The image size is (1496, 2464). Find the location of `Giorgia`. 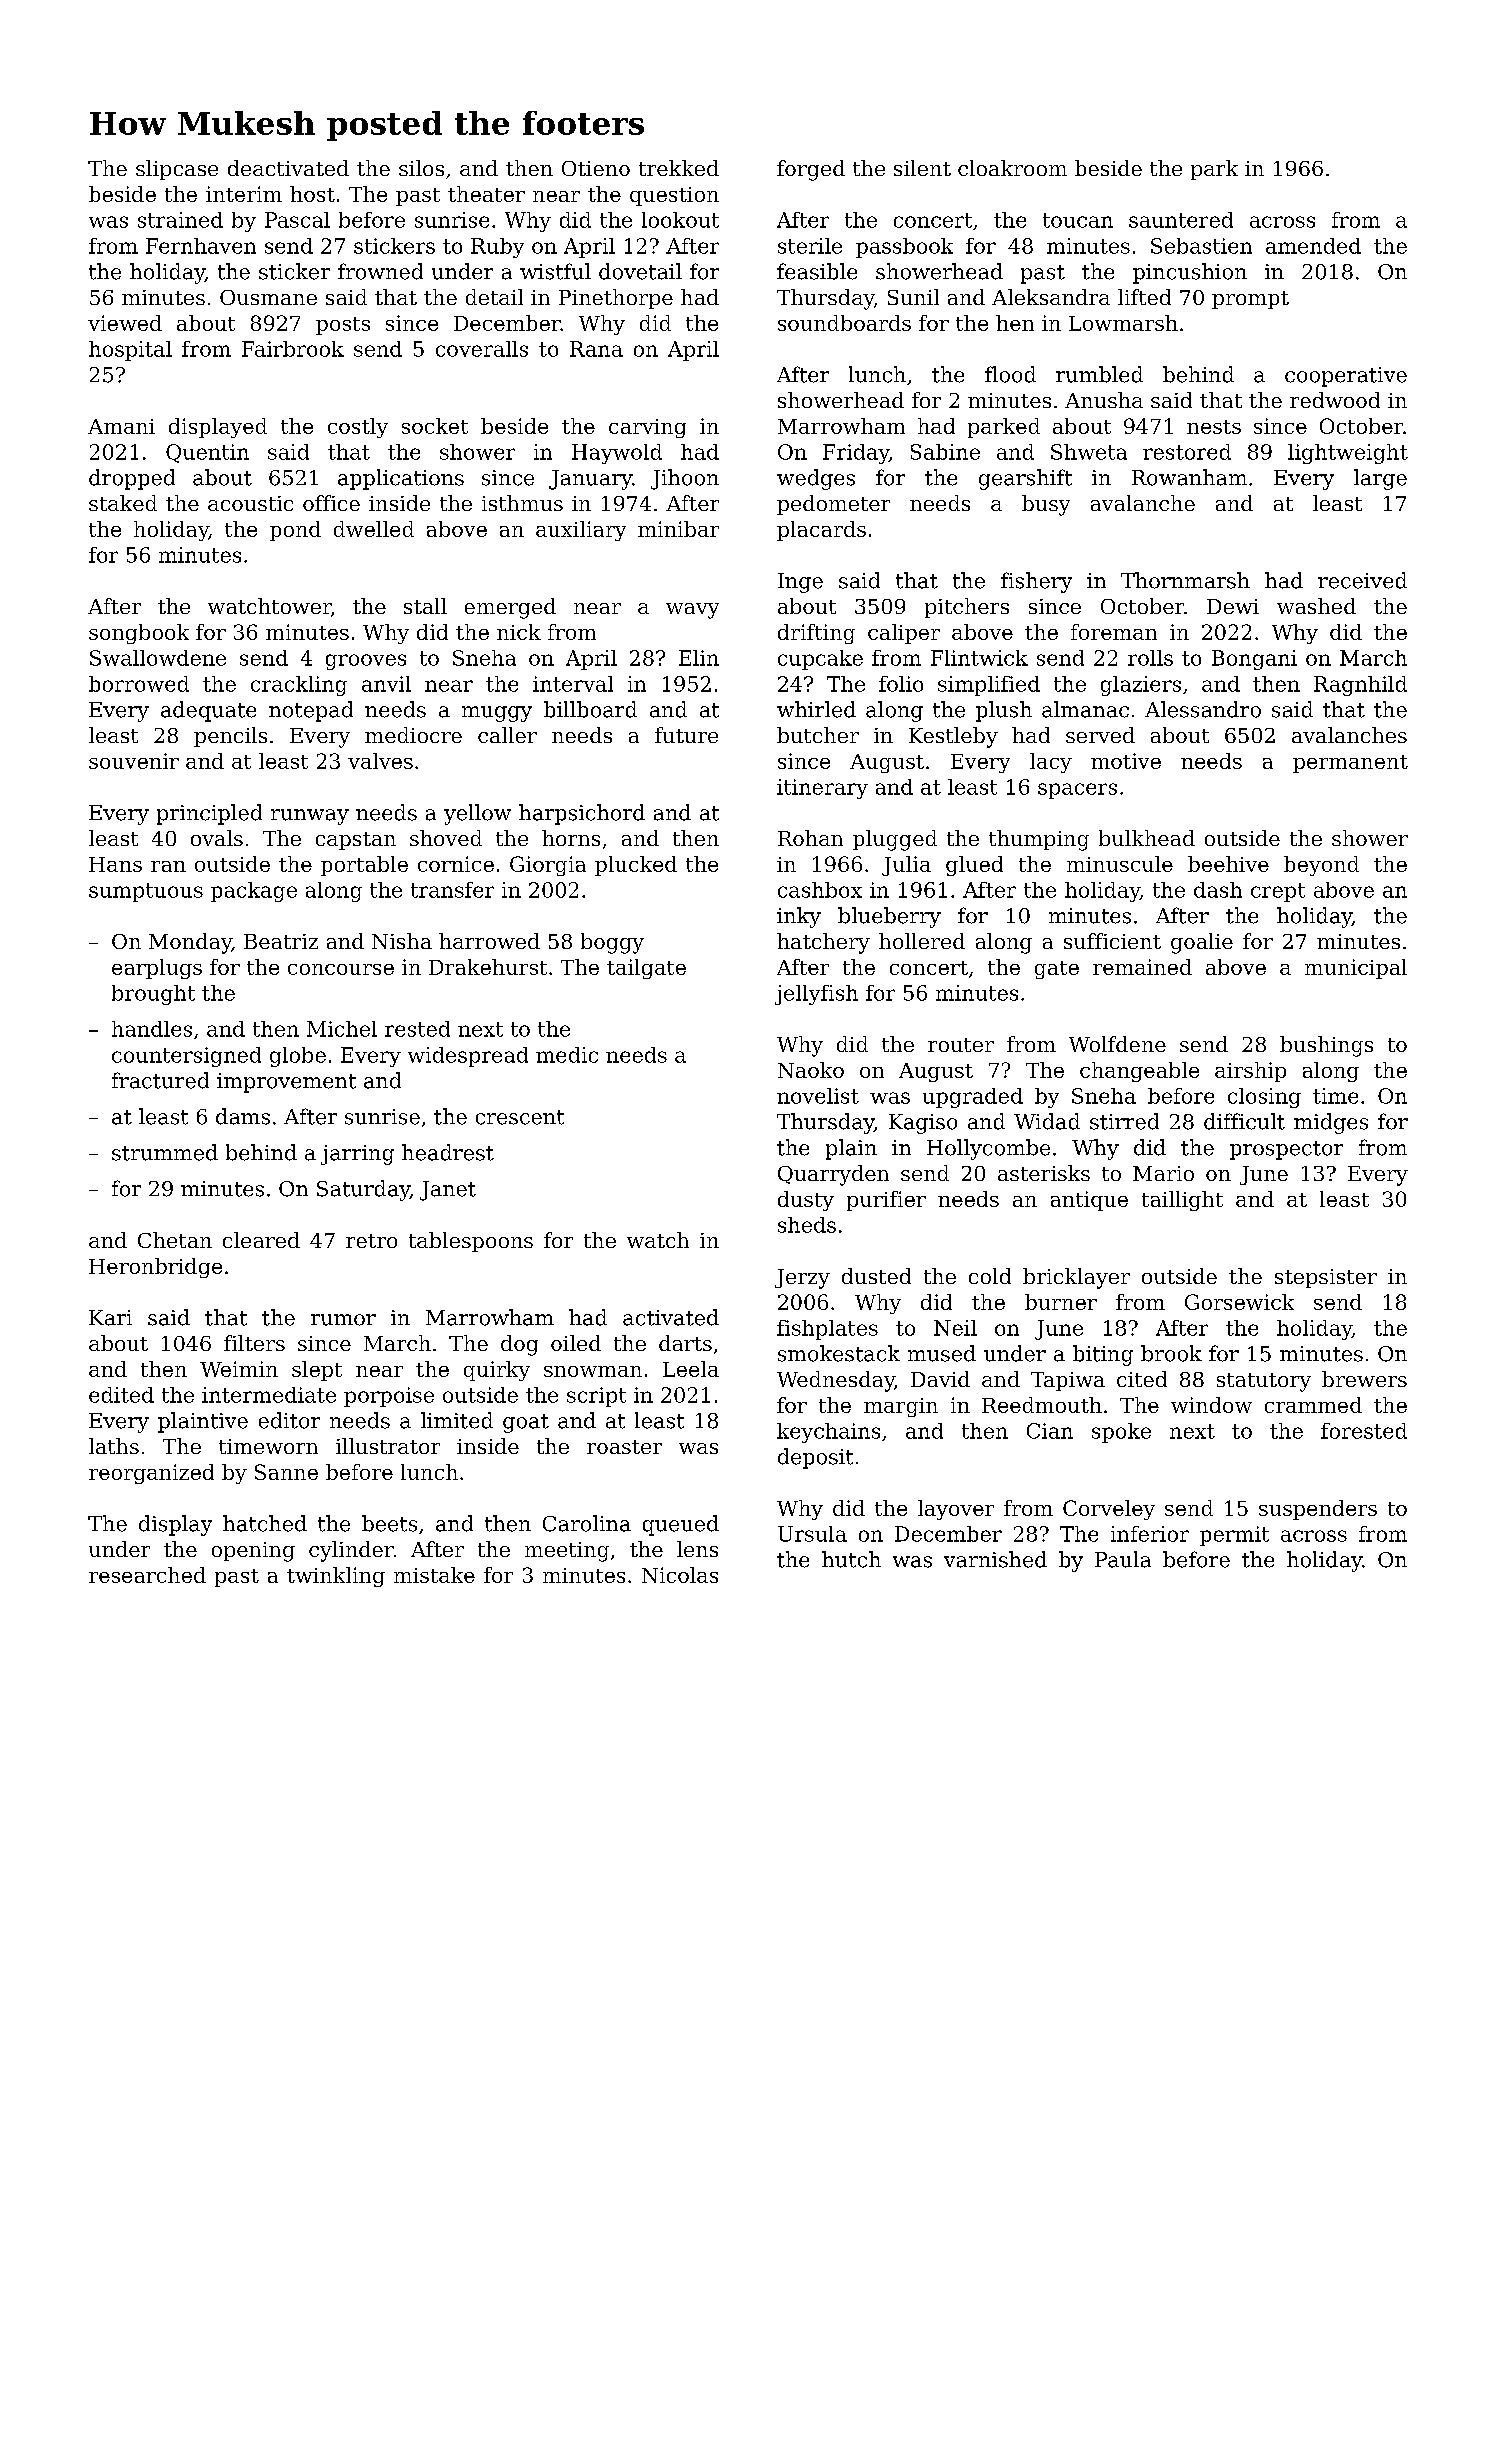

Giorgia is located at coordinates (548, 866).
